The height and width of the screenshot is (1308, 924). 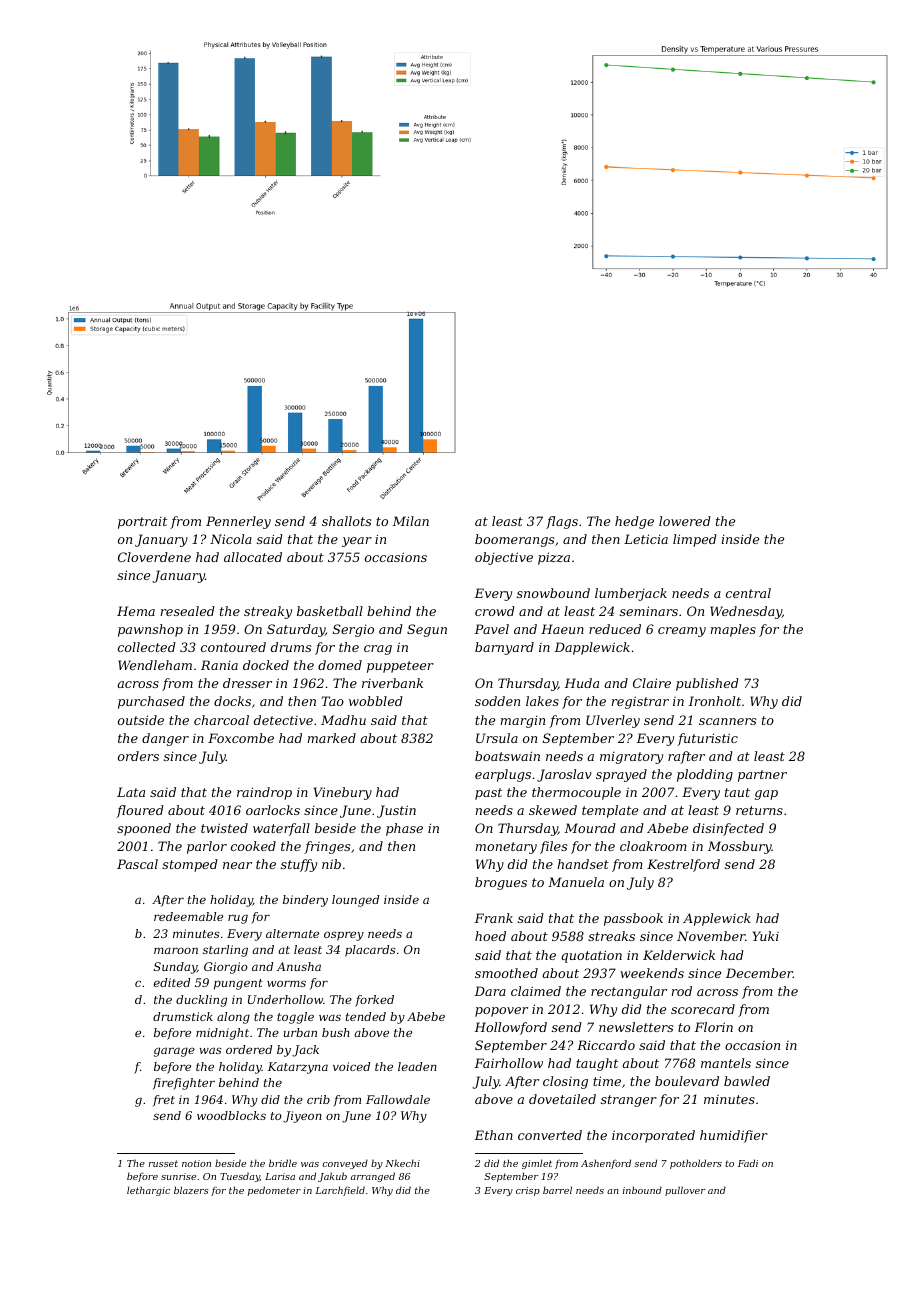 What do you see at coordinates (553, 847) in the screenshot?
I see `files` at bounding box center [553, 847].
